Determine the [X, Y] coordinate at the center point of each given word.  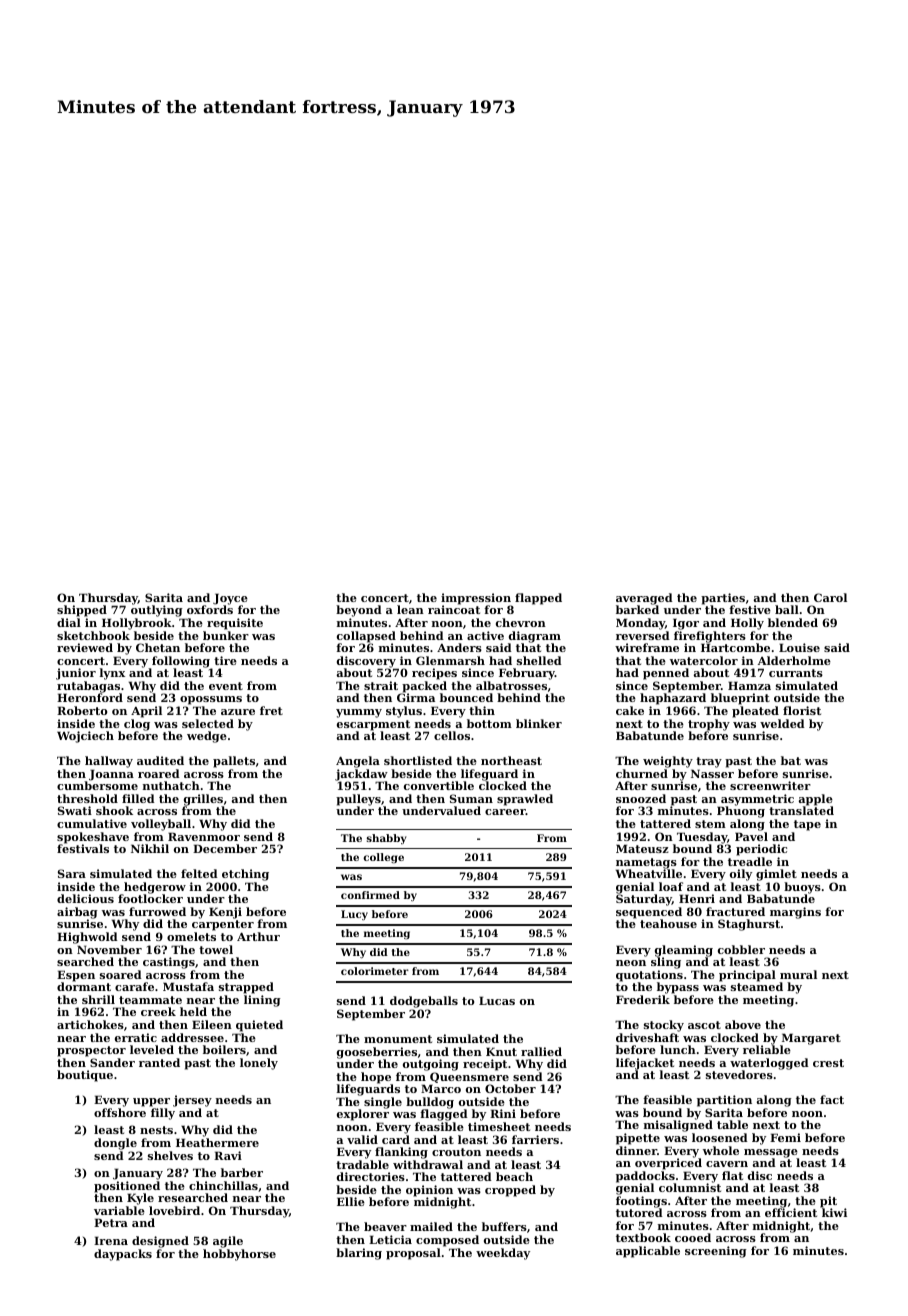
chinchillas [223, 1185]
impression [476, 599]
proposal [413, 1254]
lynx [112, 674]
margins [795, 913]
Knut [501, 1051]
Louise [799, 647]
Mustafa [188, 986]
